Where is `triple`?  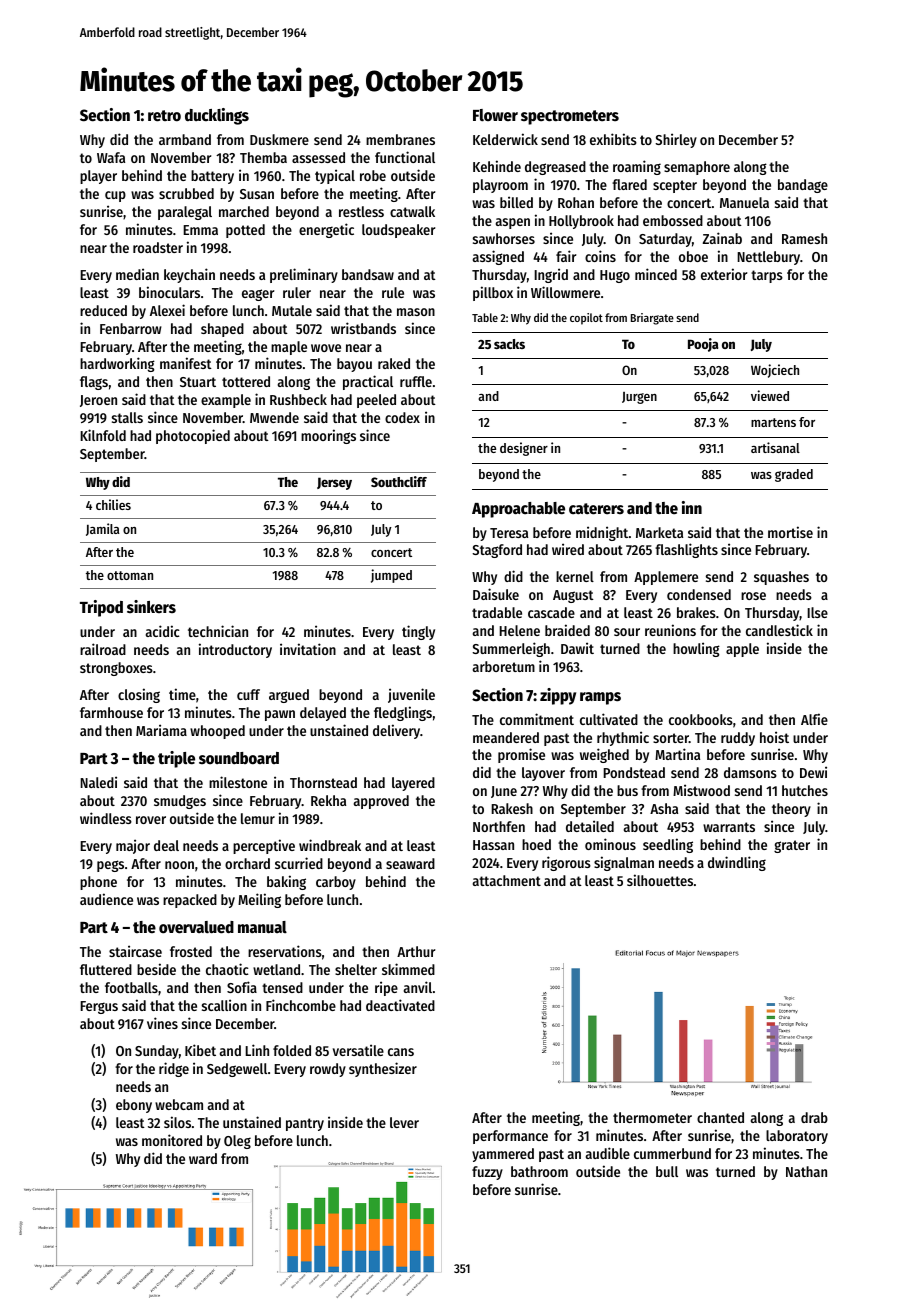
triple is located at coordinates (176, 759).
